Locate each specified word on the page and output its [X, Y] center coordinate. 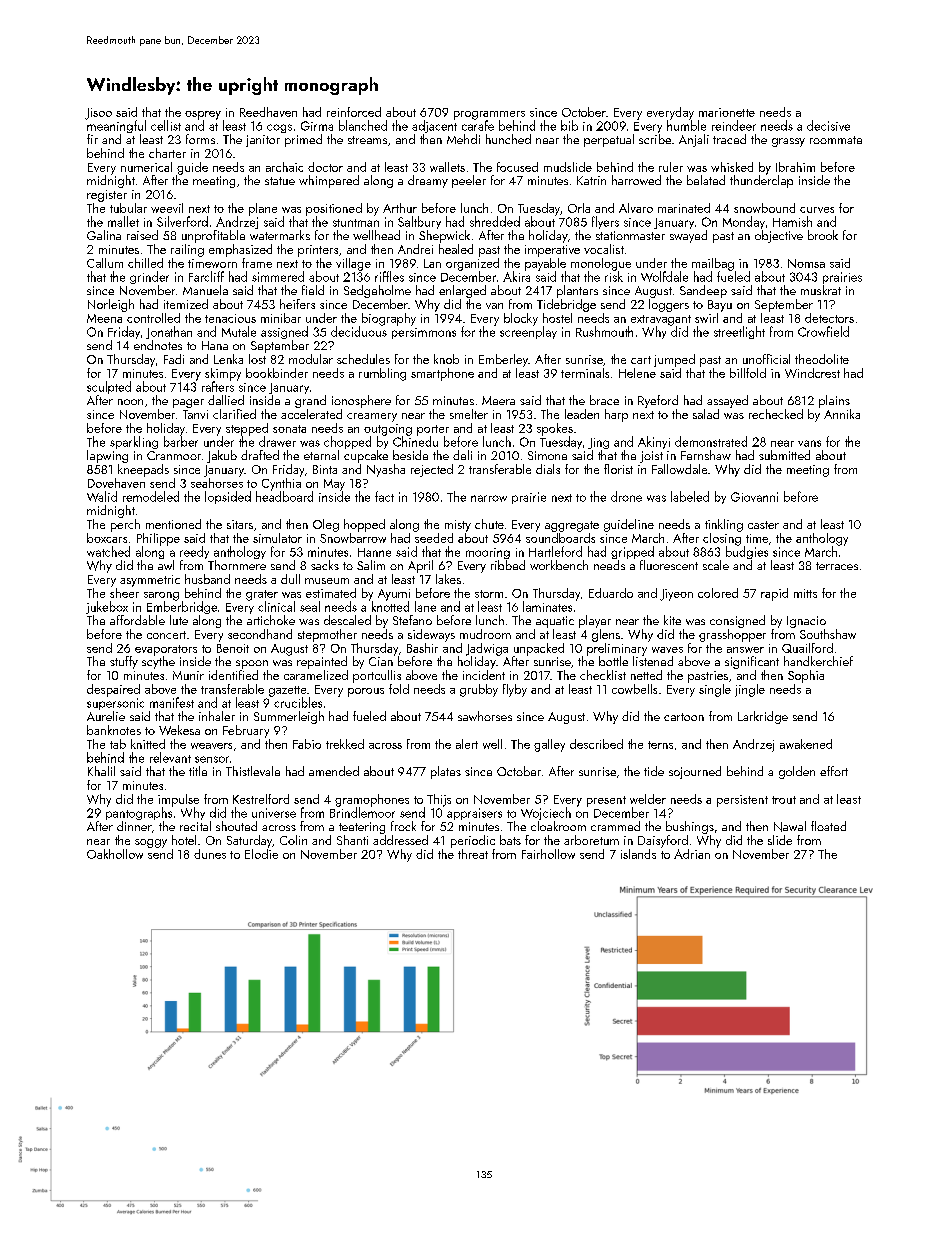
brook [823, 235]
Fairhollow [548, 854]
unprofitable [213, 236]
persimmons [424, 333]
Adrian [692, 854]
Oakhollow [115, 854]
